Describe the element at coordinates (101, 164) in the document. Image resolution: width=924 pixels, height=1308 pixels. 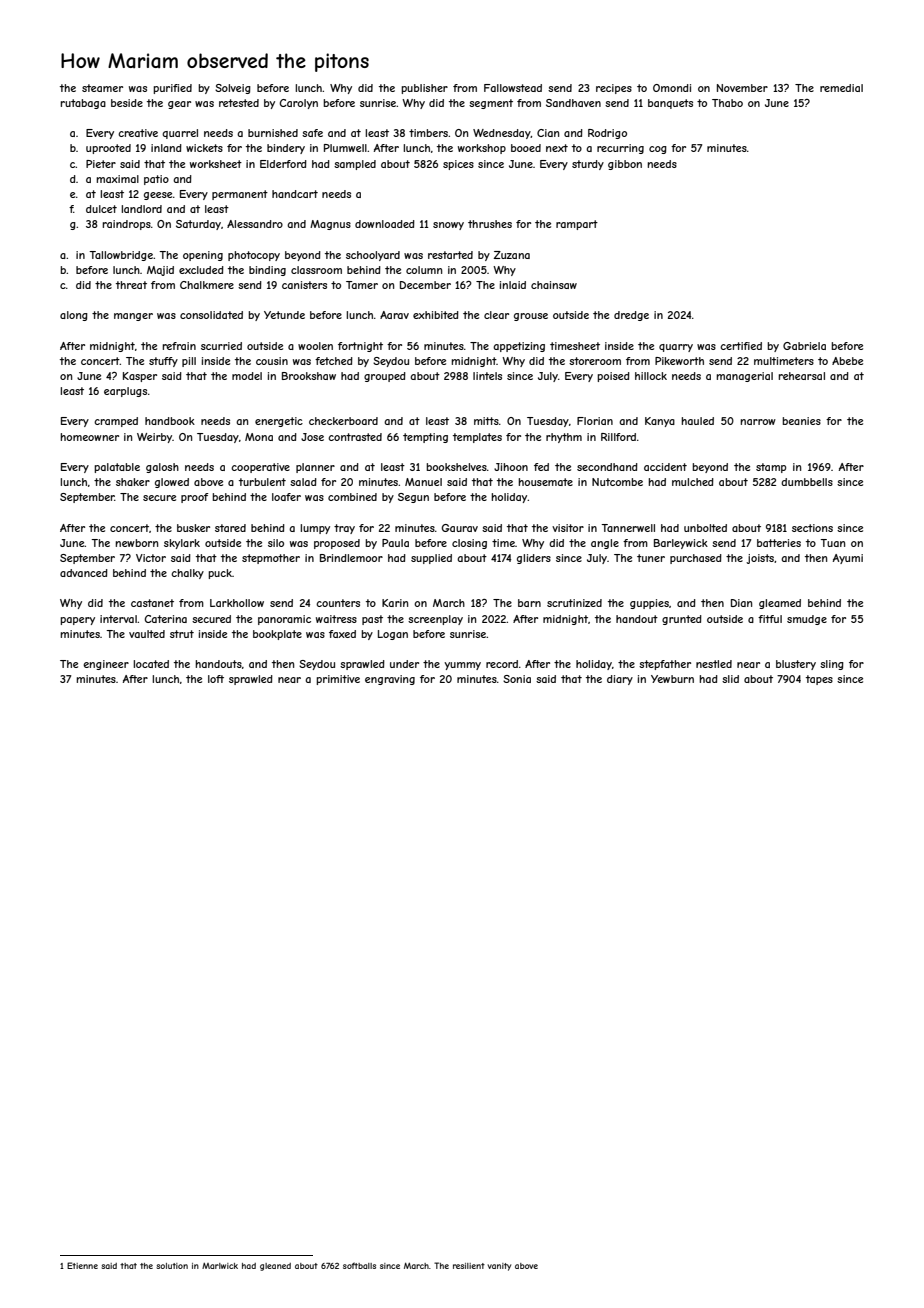
I see `Pieter` at that location.
